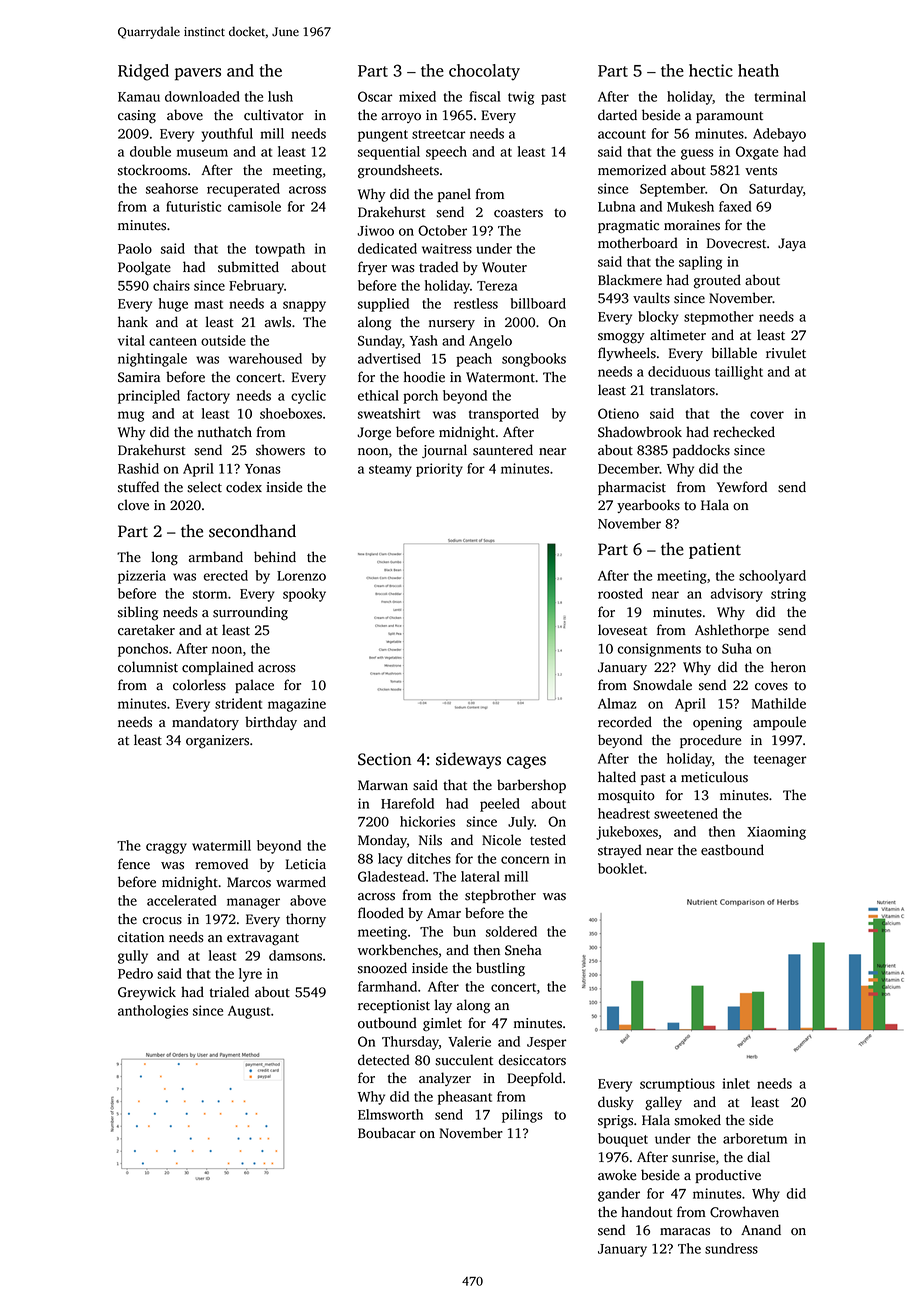 The height and width of the screenshot is (1308, 924). What do you see at coordinates (659, 650) in the screenshot?
I see `consignments` at bounding box center [659, 650].
